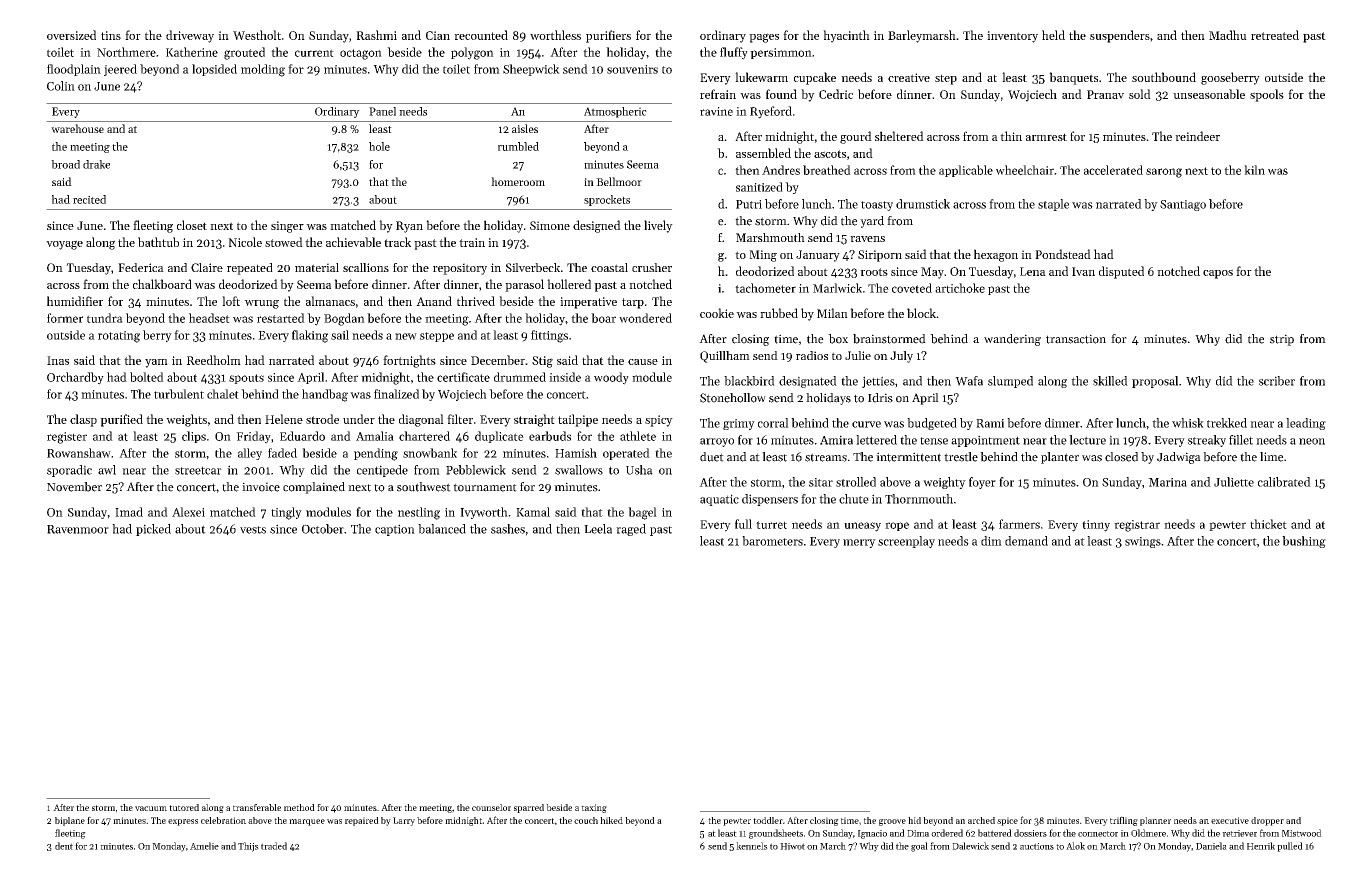  What do you see at coordinates (359, 419) in the screenshot?
I see `under` at bounding box center [359, 419].
